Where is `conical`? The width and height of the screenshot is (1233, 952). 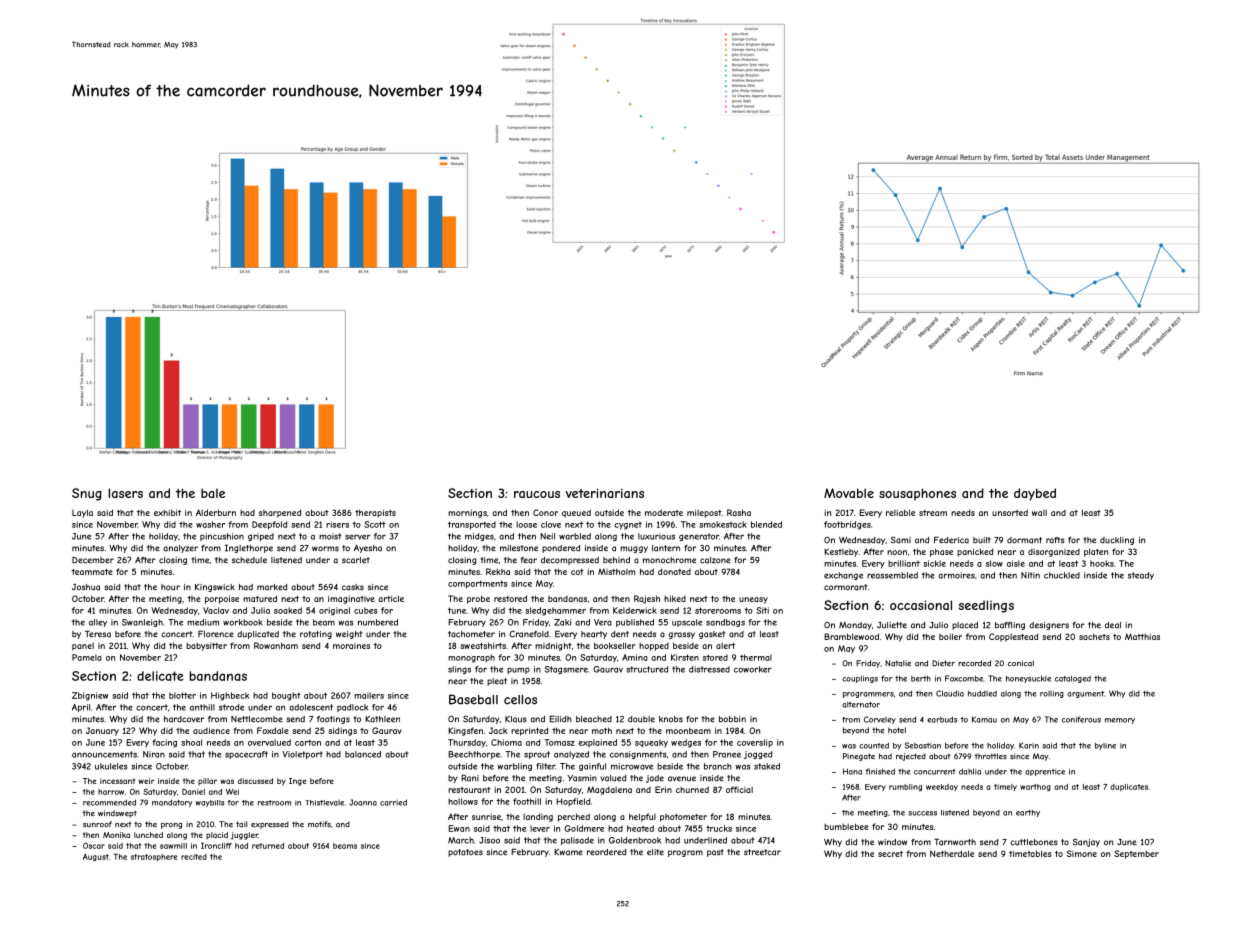
conical is located at coordinates (1021, 663).
